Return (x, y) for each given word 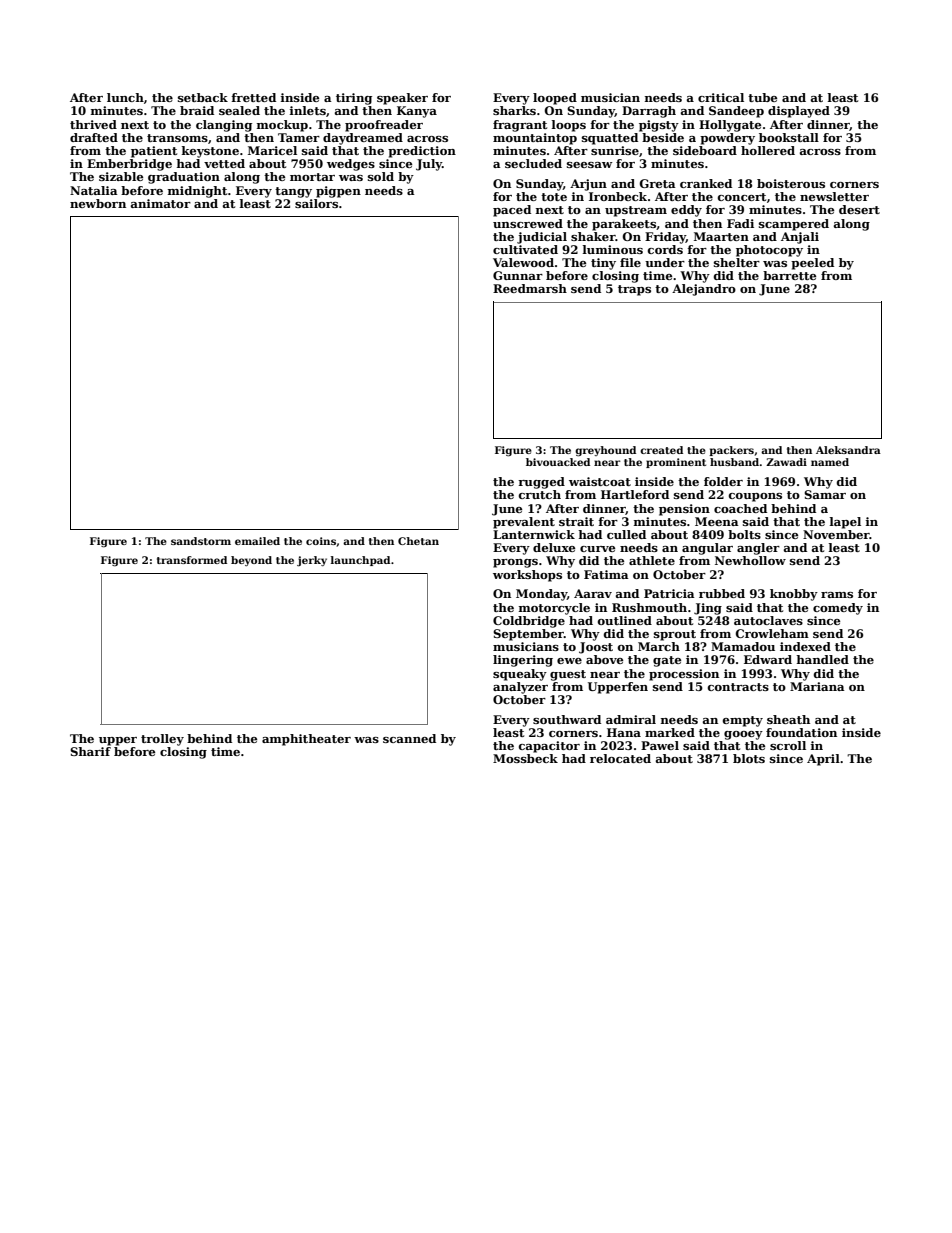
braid (197, 110)
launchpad (360, 561)
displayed (799, 112)
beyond (251, 561)
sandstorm (201, 541)
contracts (738, 687)
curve (597, 549)
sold (381, 176)
